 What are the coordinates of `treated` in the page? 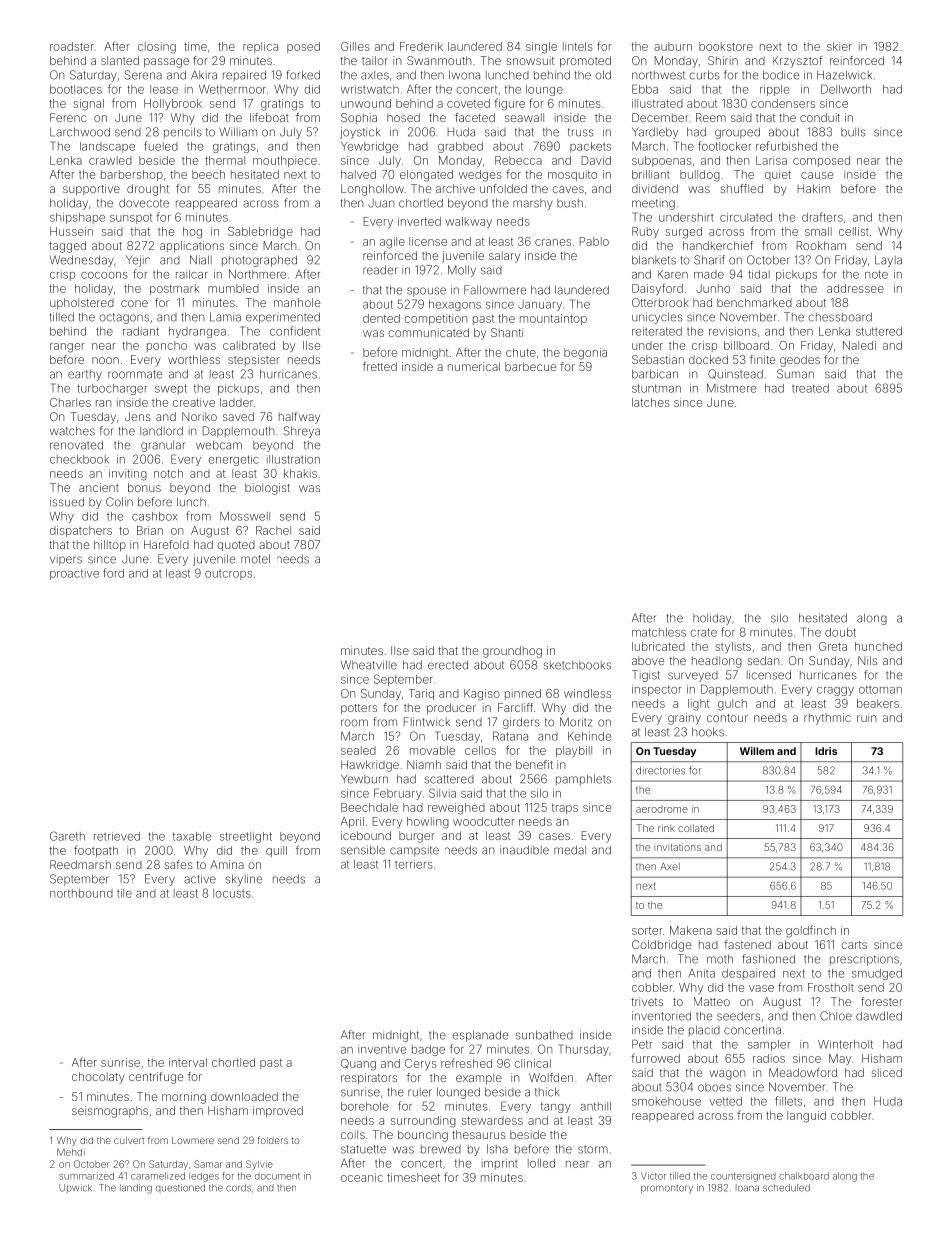 It's located at (810, 388).
